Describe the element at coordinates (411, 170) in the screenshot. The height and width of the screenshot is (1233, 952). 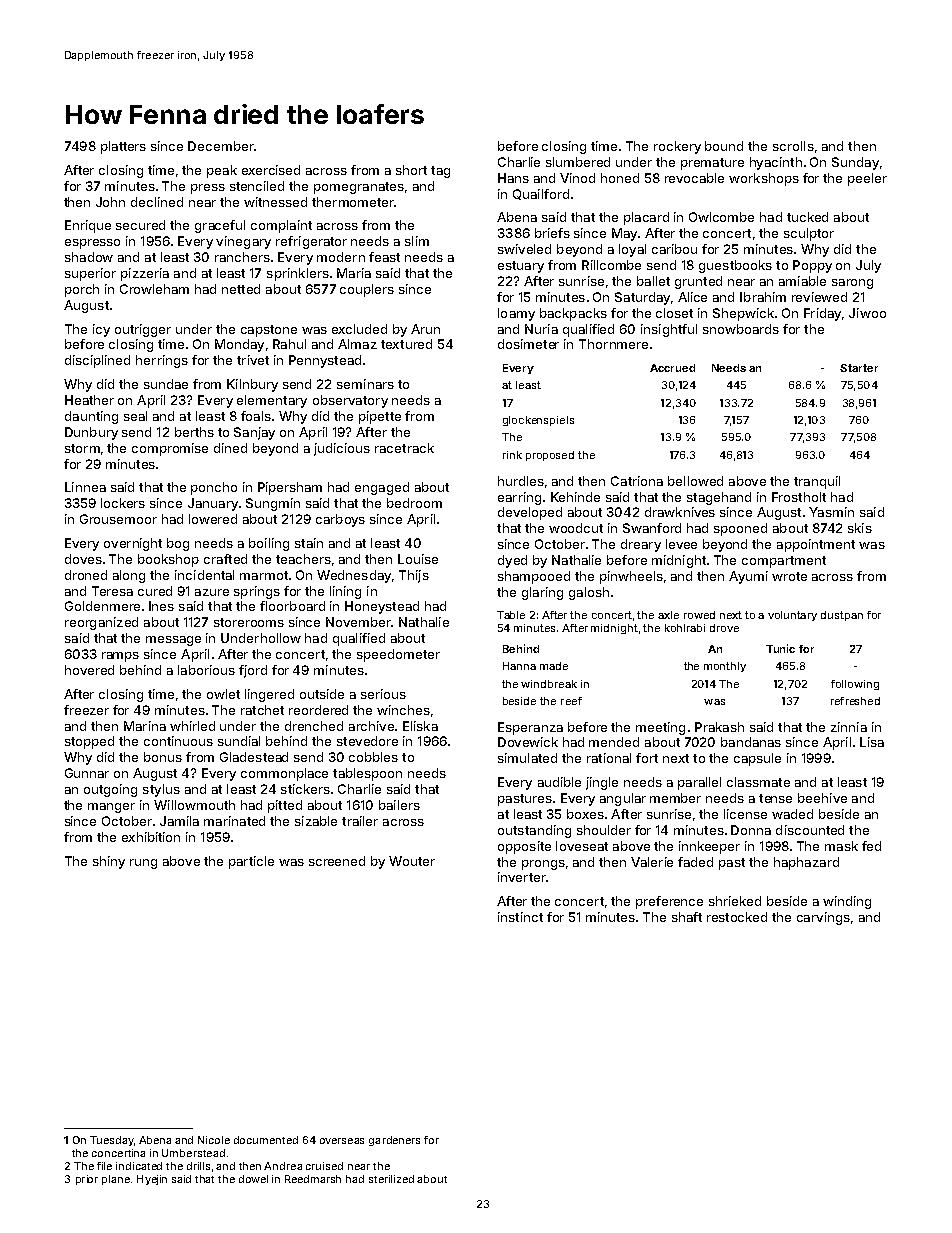
I see `short` at that location.
